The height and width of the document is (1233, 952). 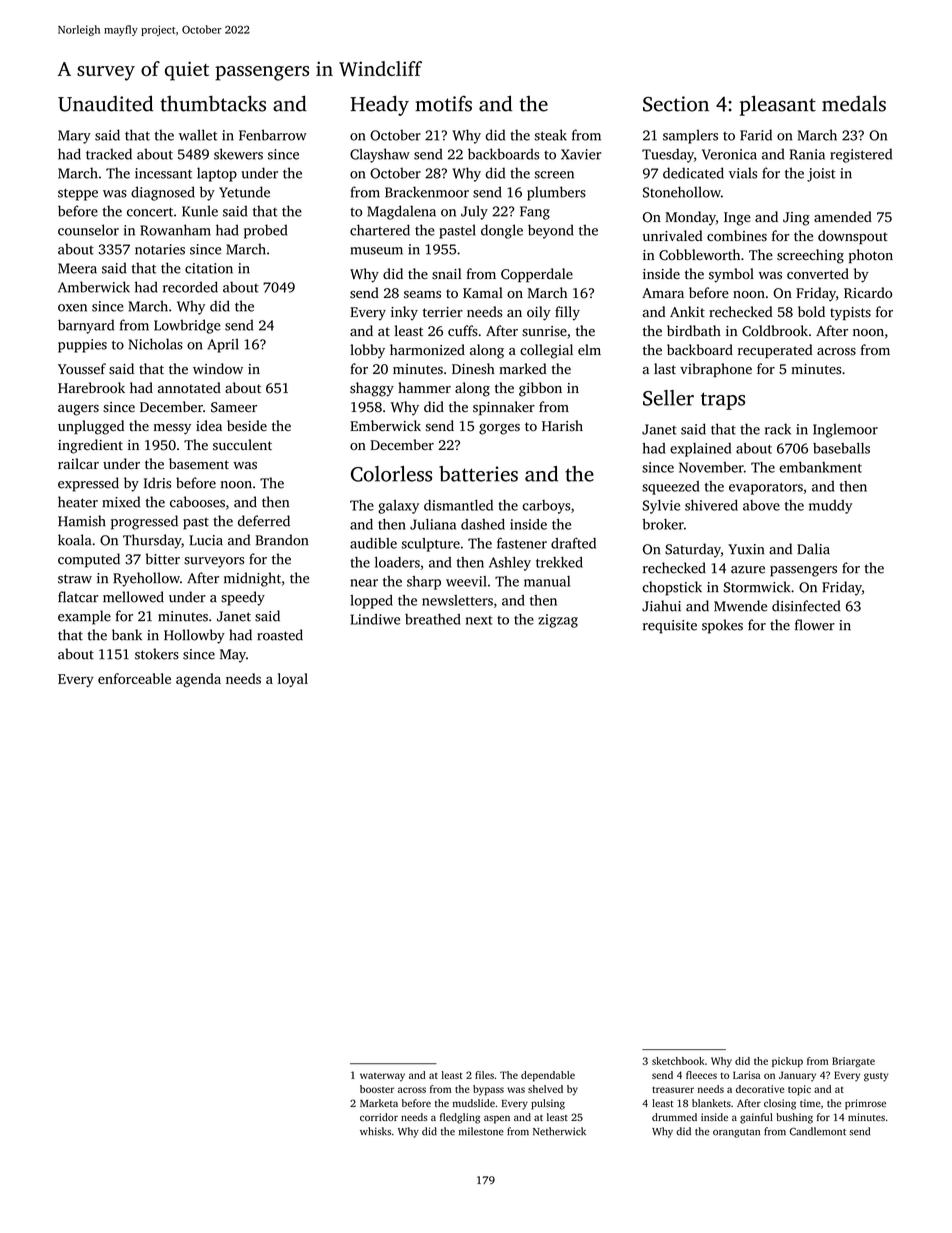 What do you see at coordinates (722, 626) in the document?
I see `spokes` at bounding box center [722, 626].
